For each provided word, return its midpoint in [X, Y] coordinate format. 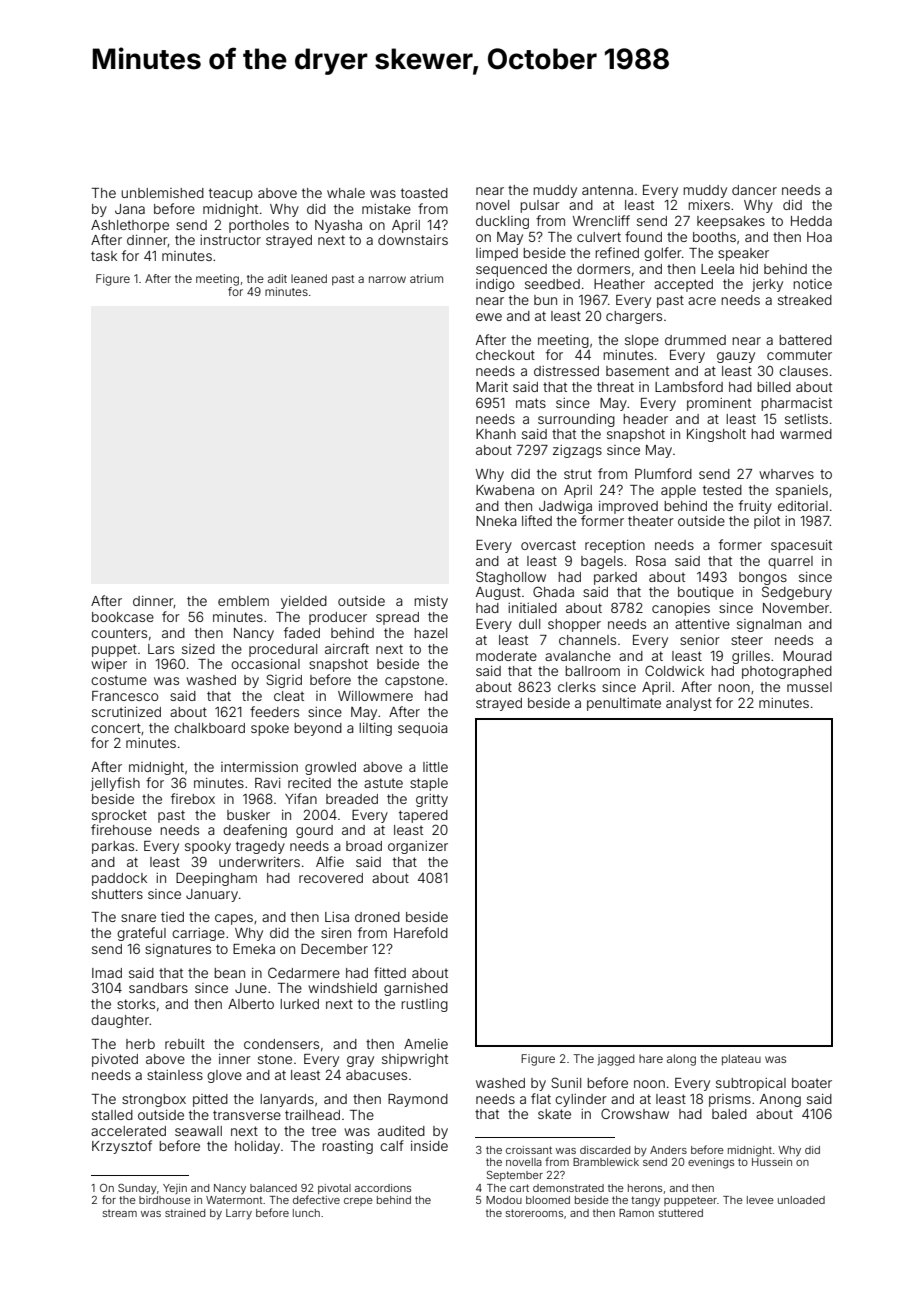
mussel [809, 687]
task [104, 256]
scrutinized [126, 712]
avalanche [578, 656]
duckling [502, 222]
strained [185, 1213]
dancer [754, 190]
